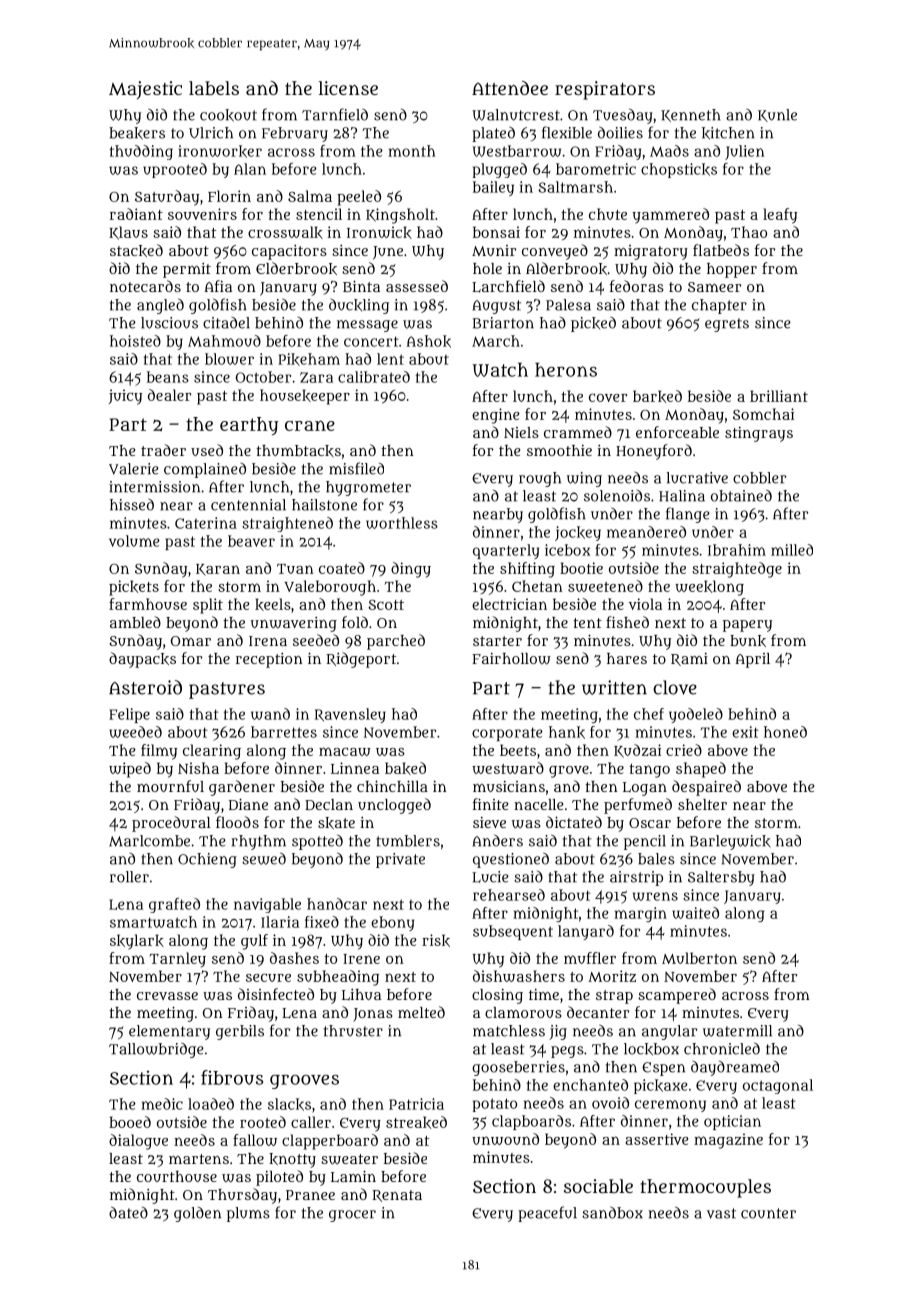 Image resolution: width=924 pixels, height=1308 pixels. What do you see at coordinates (508, 768) in the document?
I see `westward` at bounding box center [508, 768].
